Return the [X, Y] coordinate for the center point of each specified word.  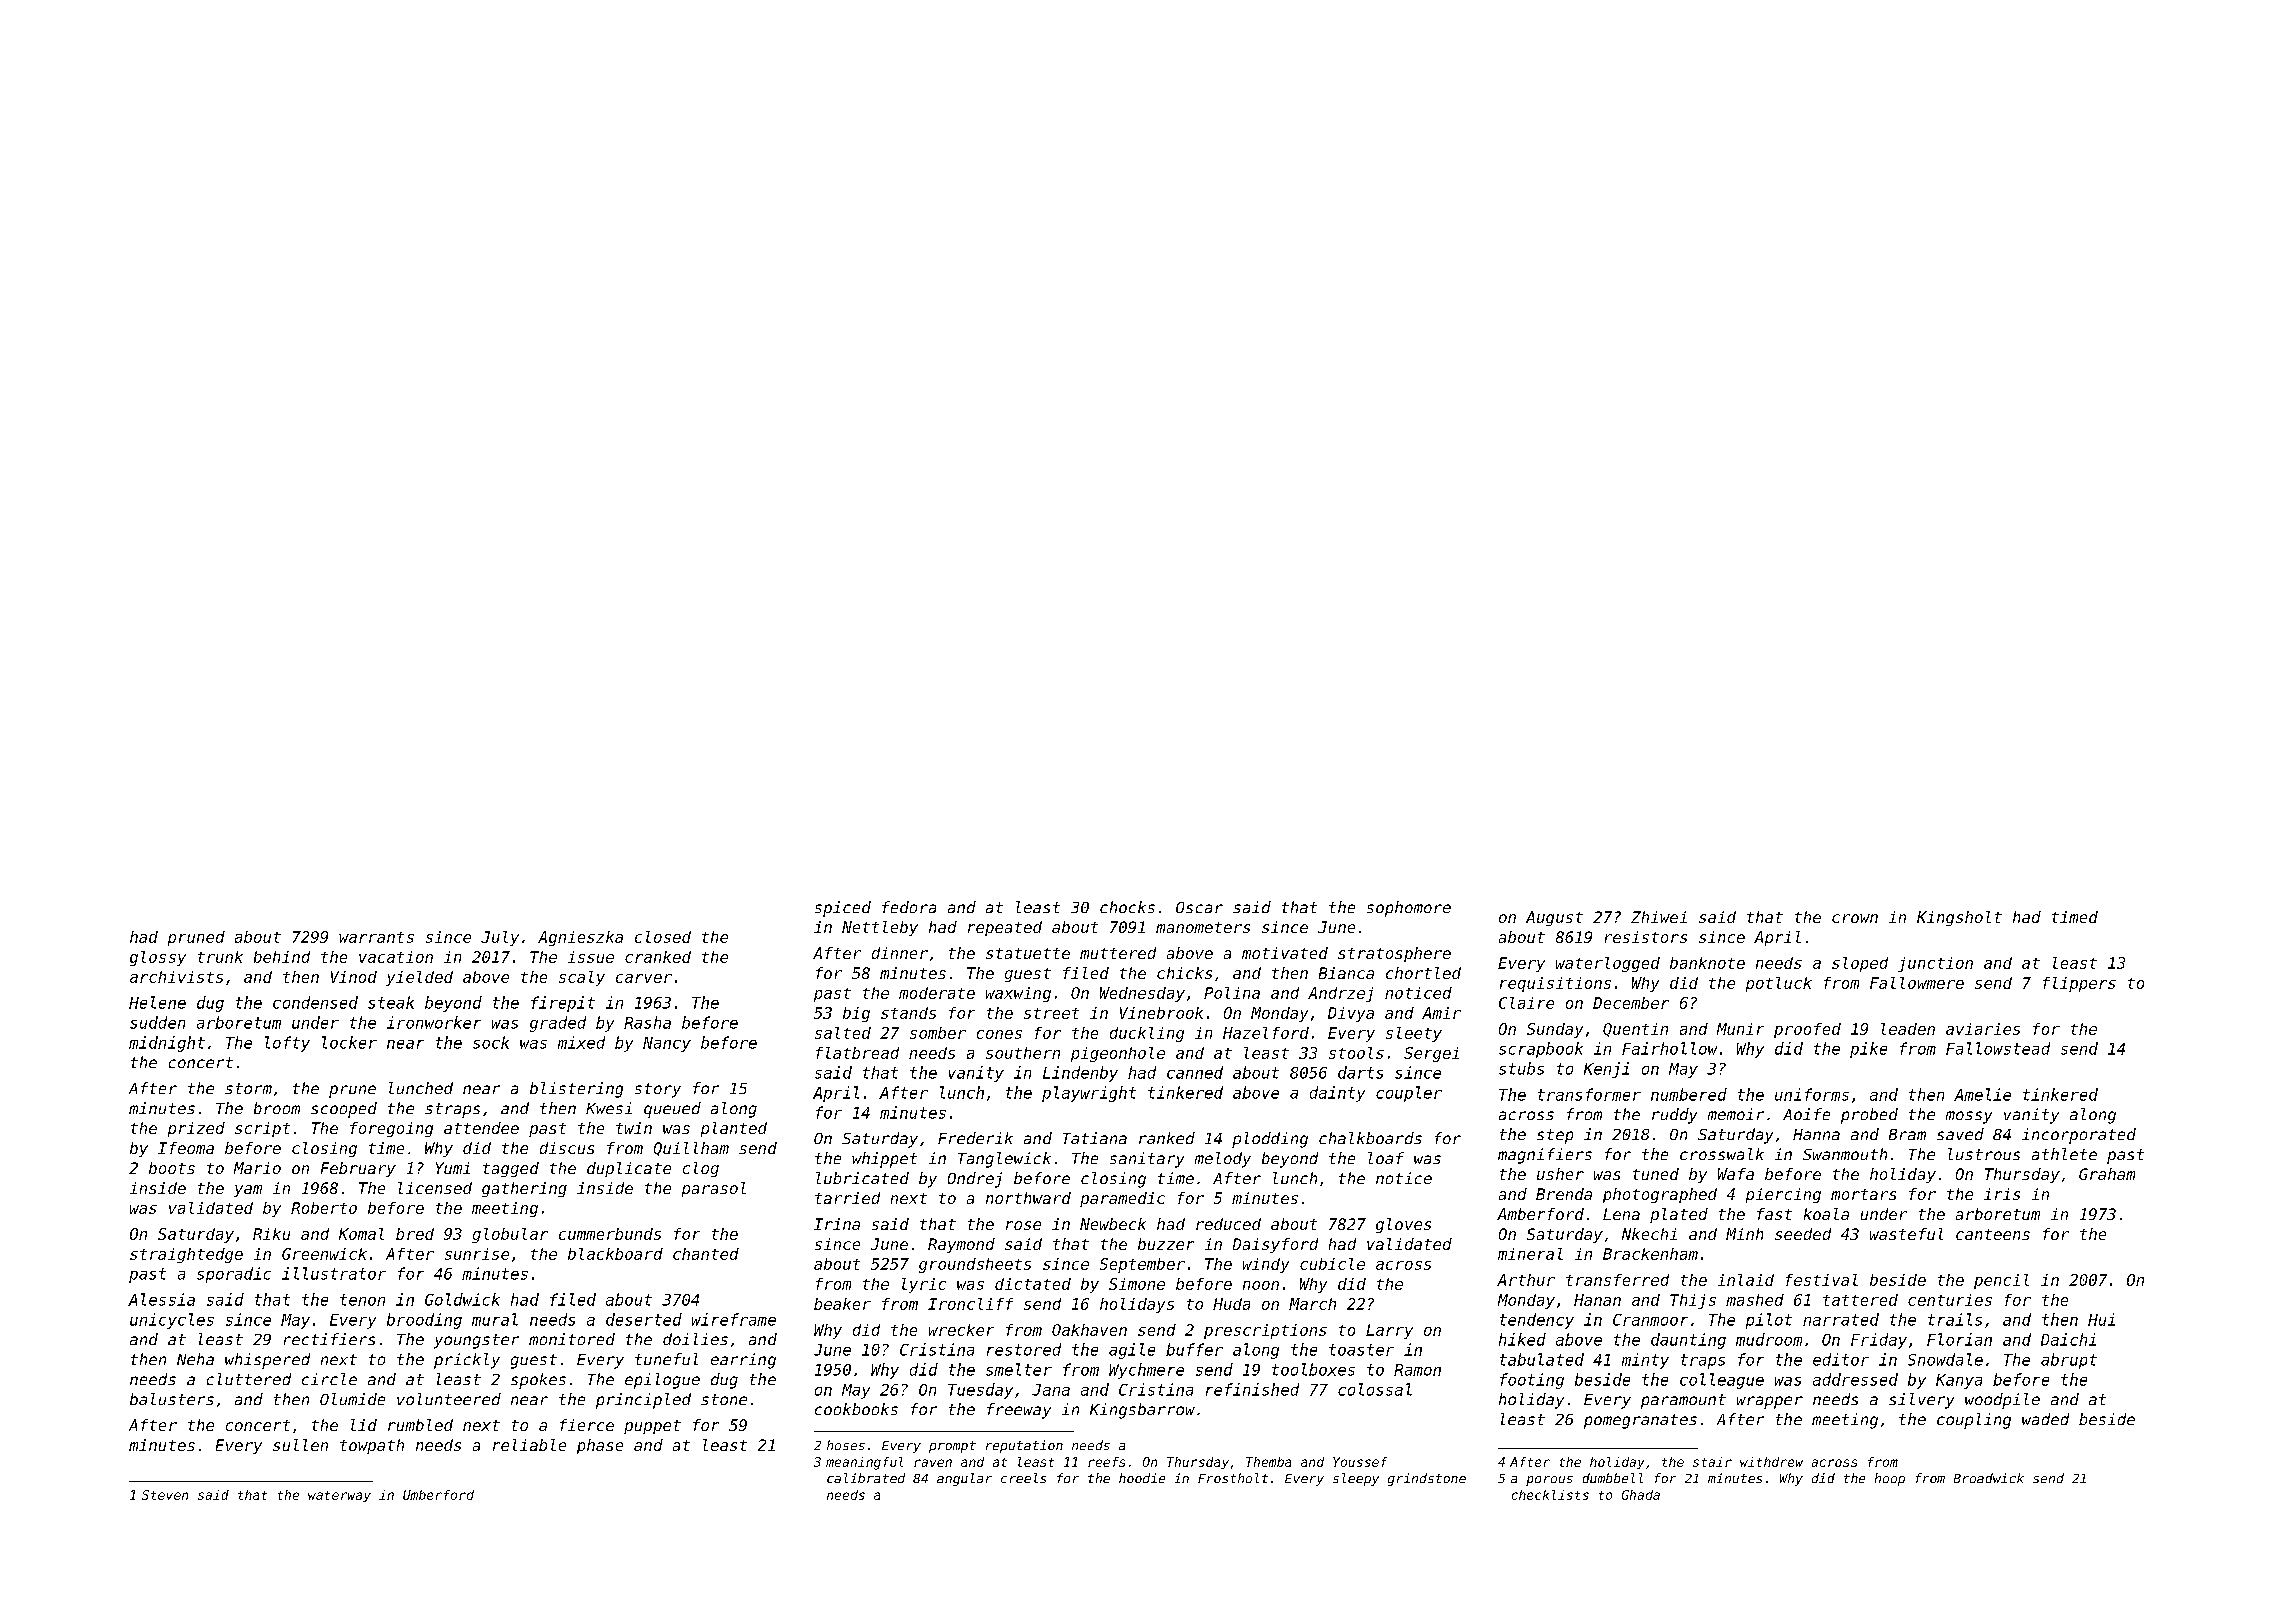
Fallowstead [1998, 1048]
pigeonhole [1118, 1054]
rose [1023, 1225]
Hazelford [1266, 1033]
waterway [339, 1496]
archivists [176, 977]
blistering [576, 1090]
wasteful [1906, 1234]
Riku [271, 1234]
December [1631, 1003]
